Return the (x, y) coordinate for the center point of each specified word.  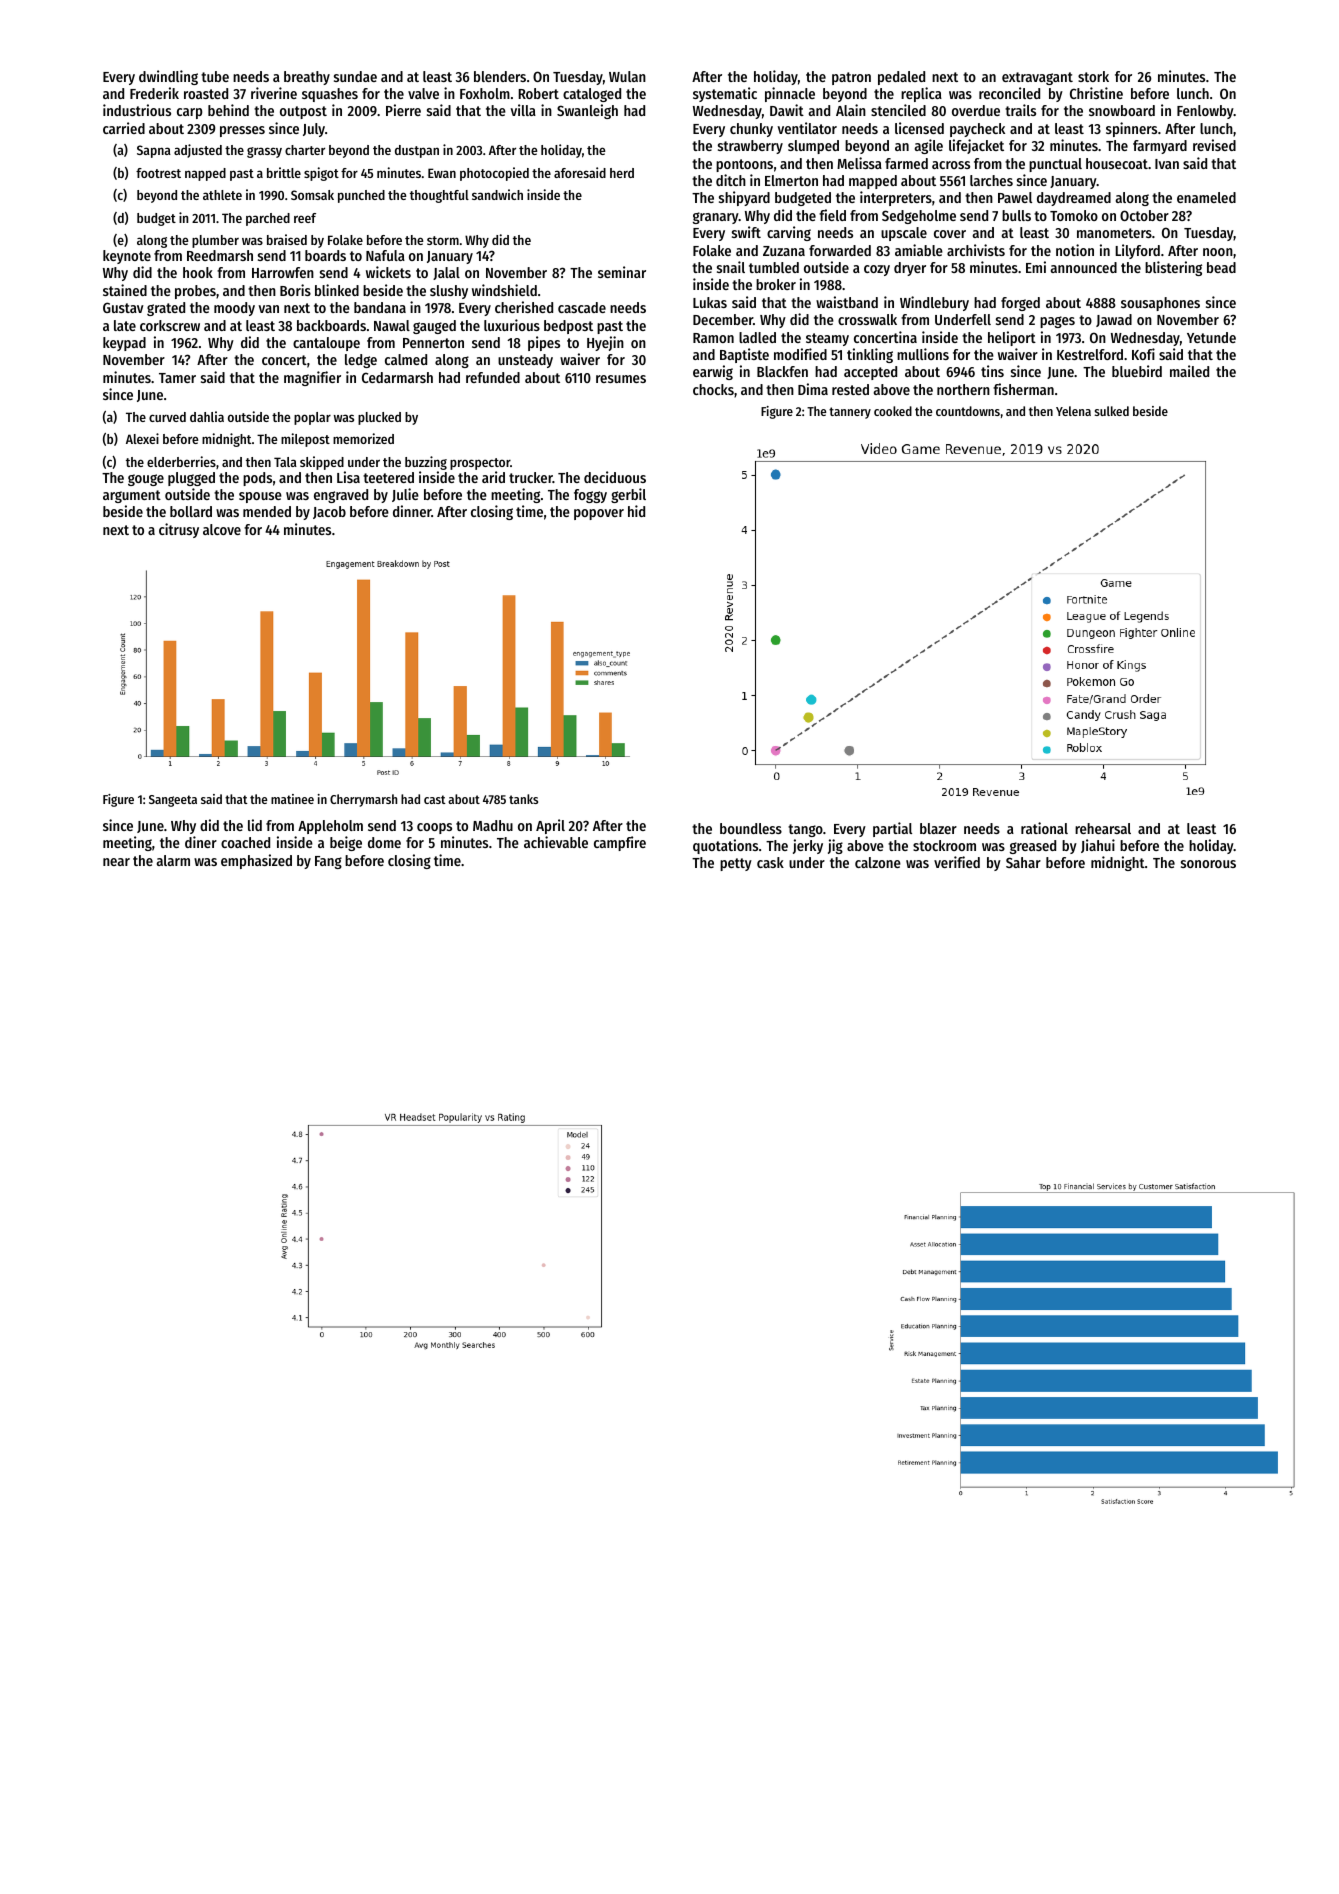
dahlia (207, 416)
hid (636, 511)
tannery (850, 413)
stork (1093, 76)
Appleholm (330, 827)
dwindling (168, 77)
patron (851, 78)
